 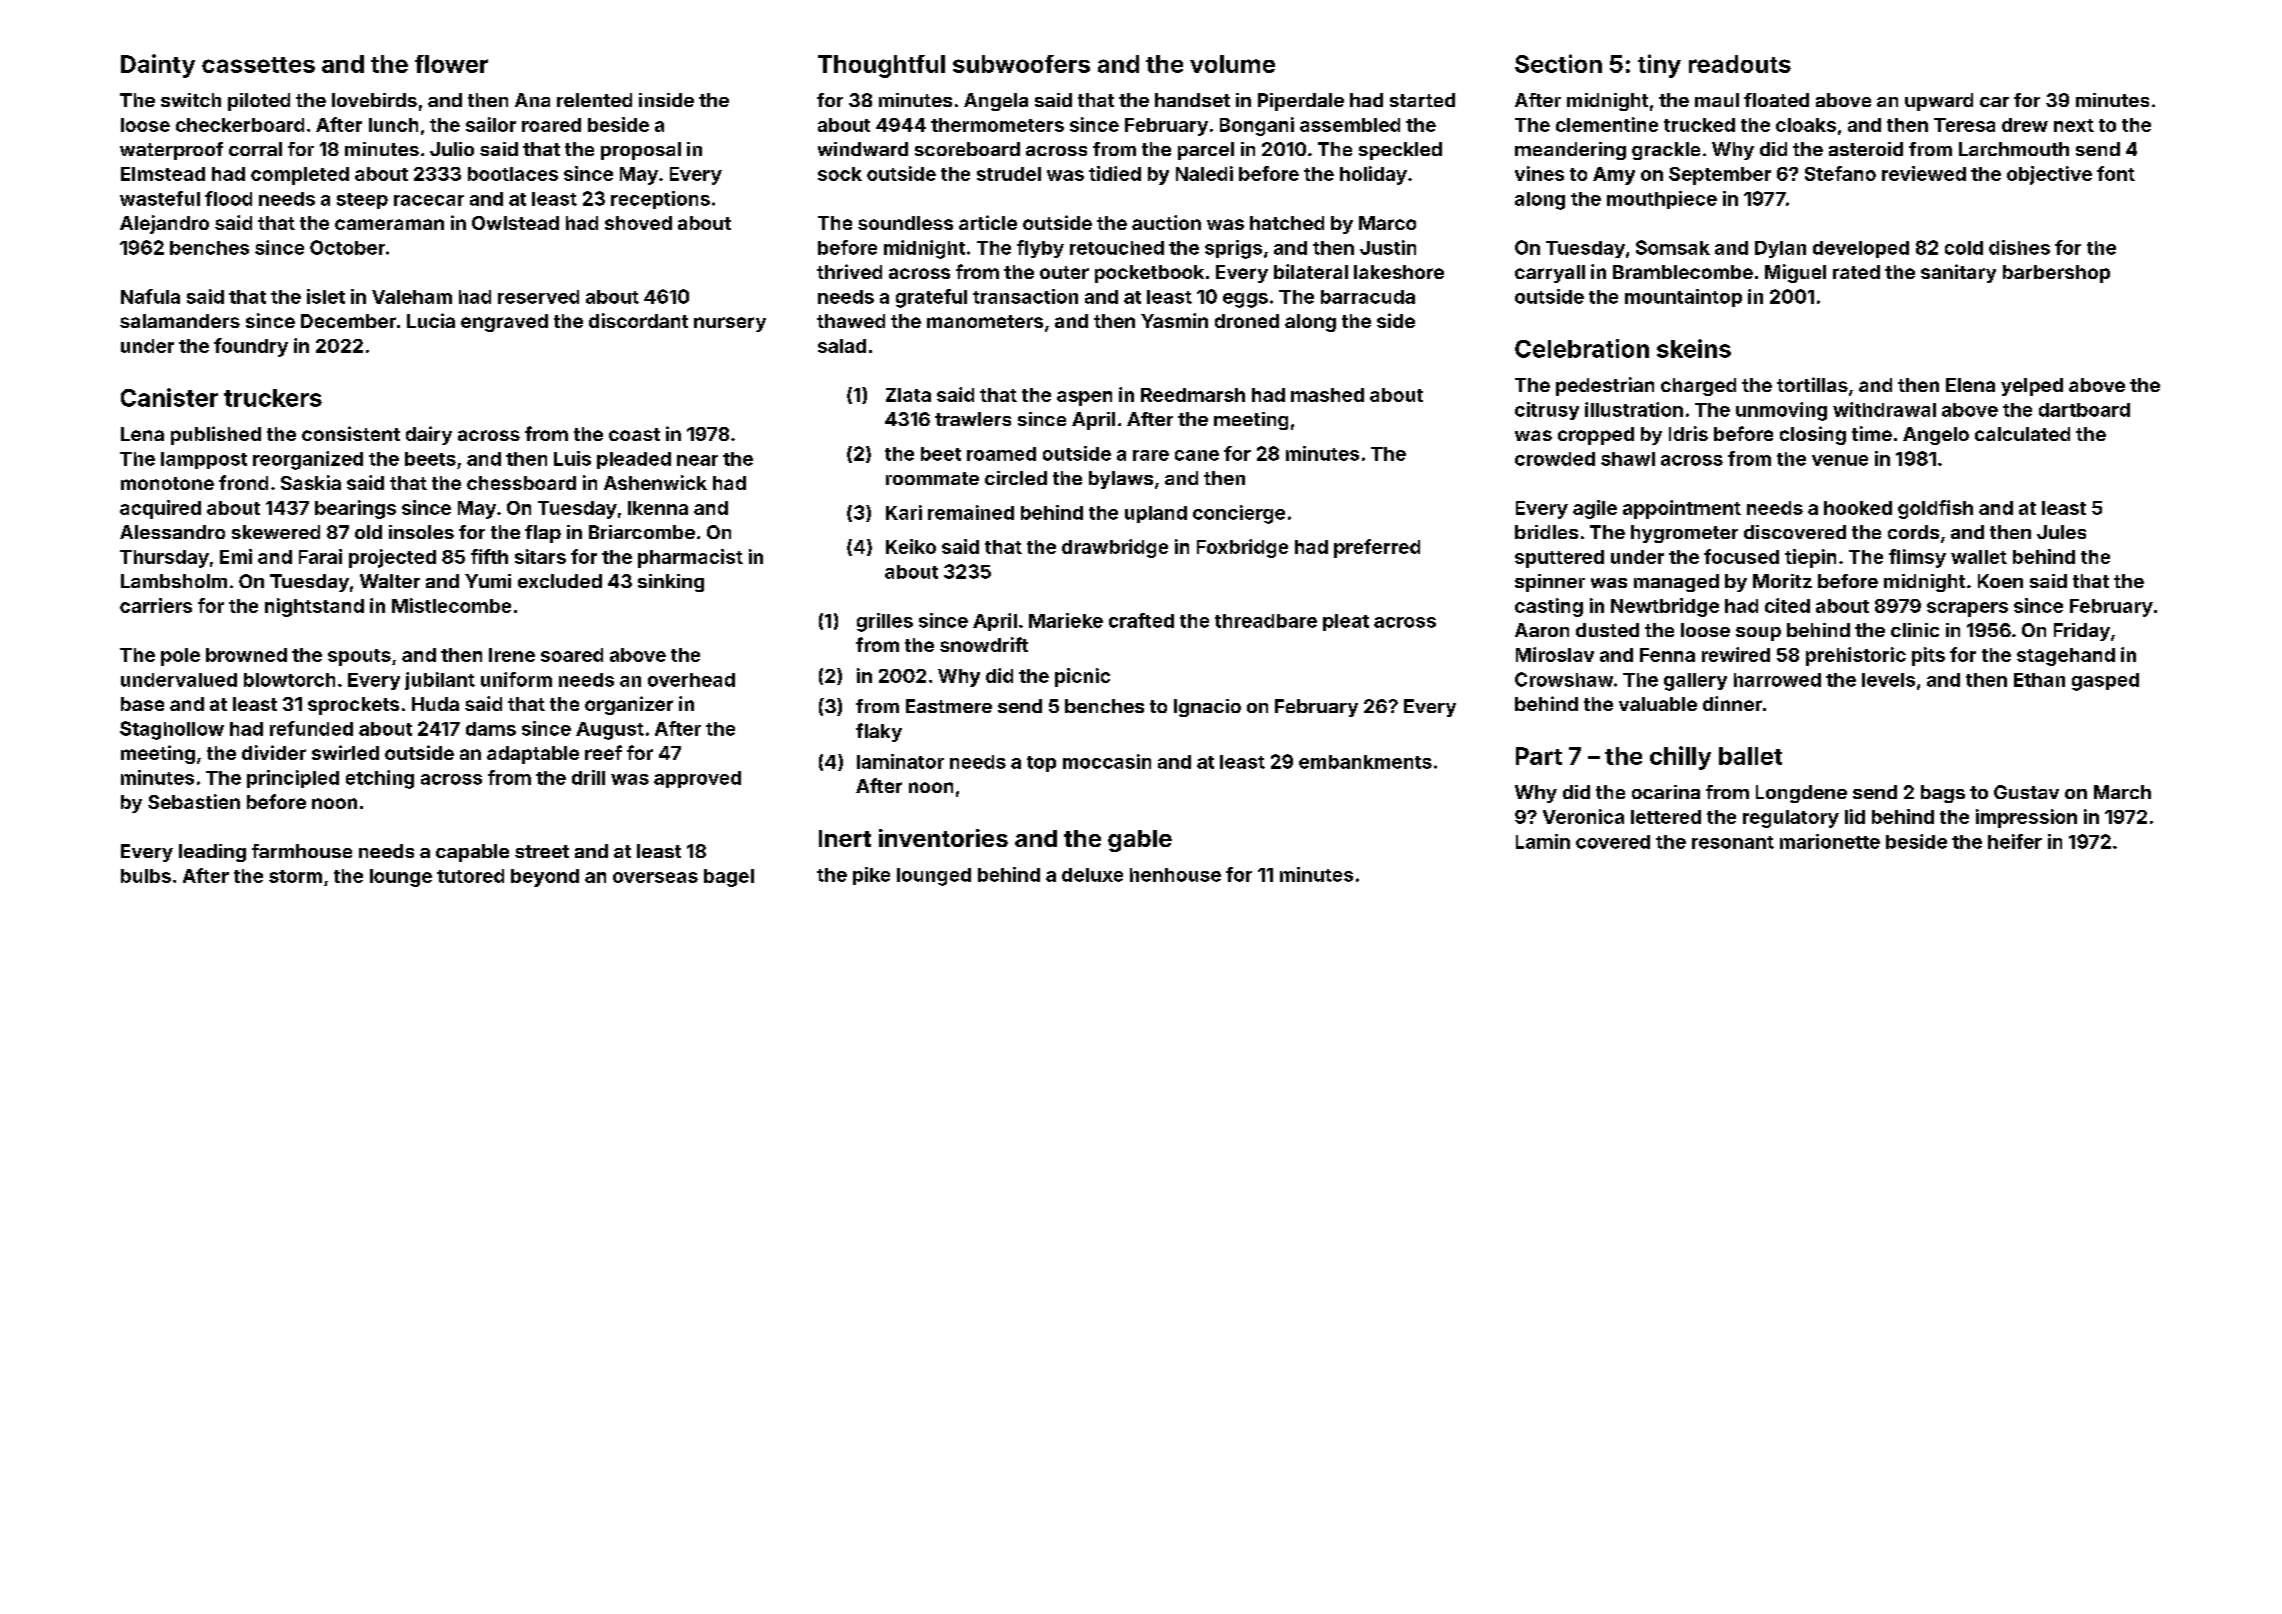 I want to click on remained, so click(x=971, y=512).
